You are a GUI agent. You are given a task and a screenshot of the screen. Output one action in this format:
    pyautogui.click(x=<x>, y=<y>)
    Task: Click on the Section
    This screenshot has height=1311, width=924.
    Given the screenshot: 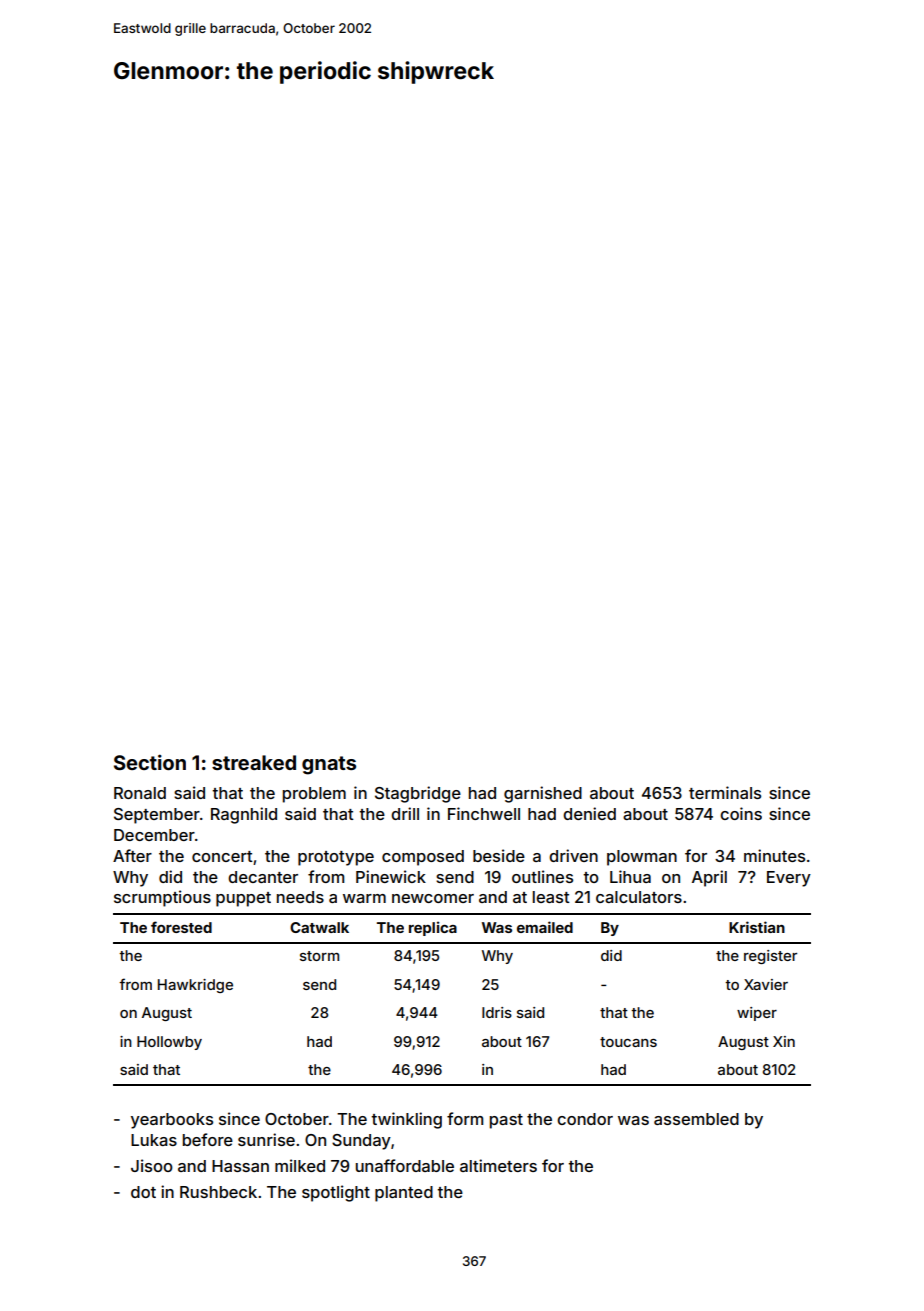 What is the action you would take?
    pyautogui.click(x=150, y=762)
